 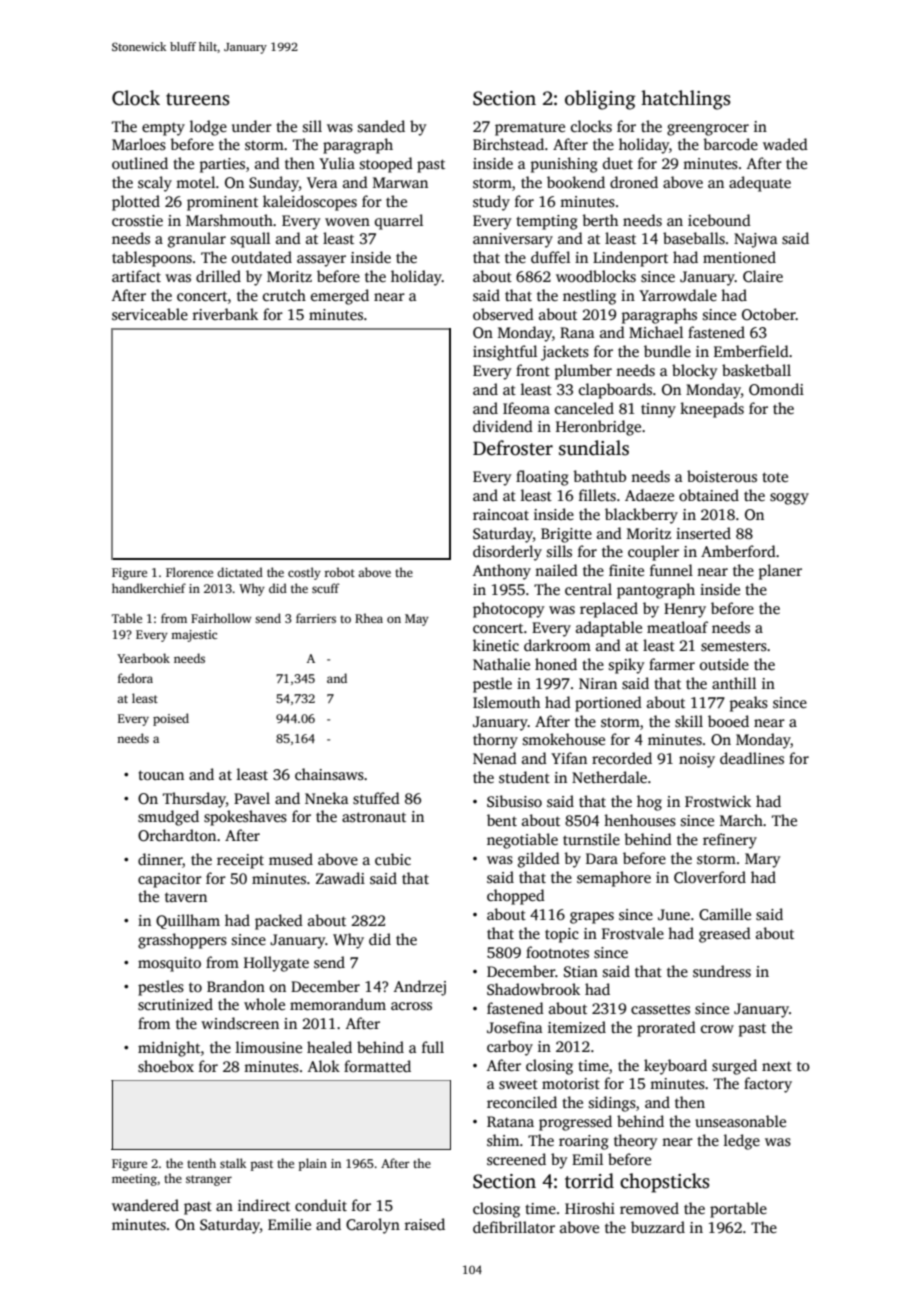 I want to click on raincoat, so click(x=501, y=514).
